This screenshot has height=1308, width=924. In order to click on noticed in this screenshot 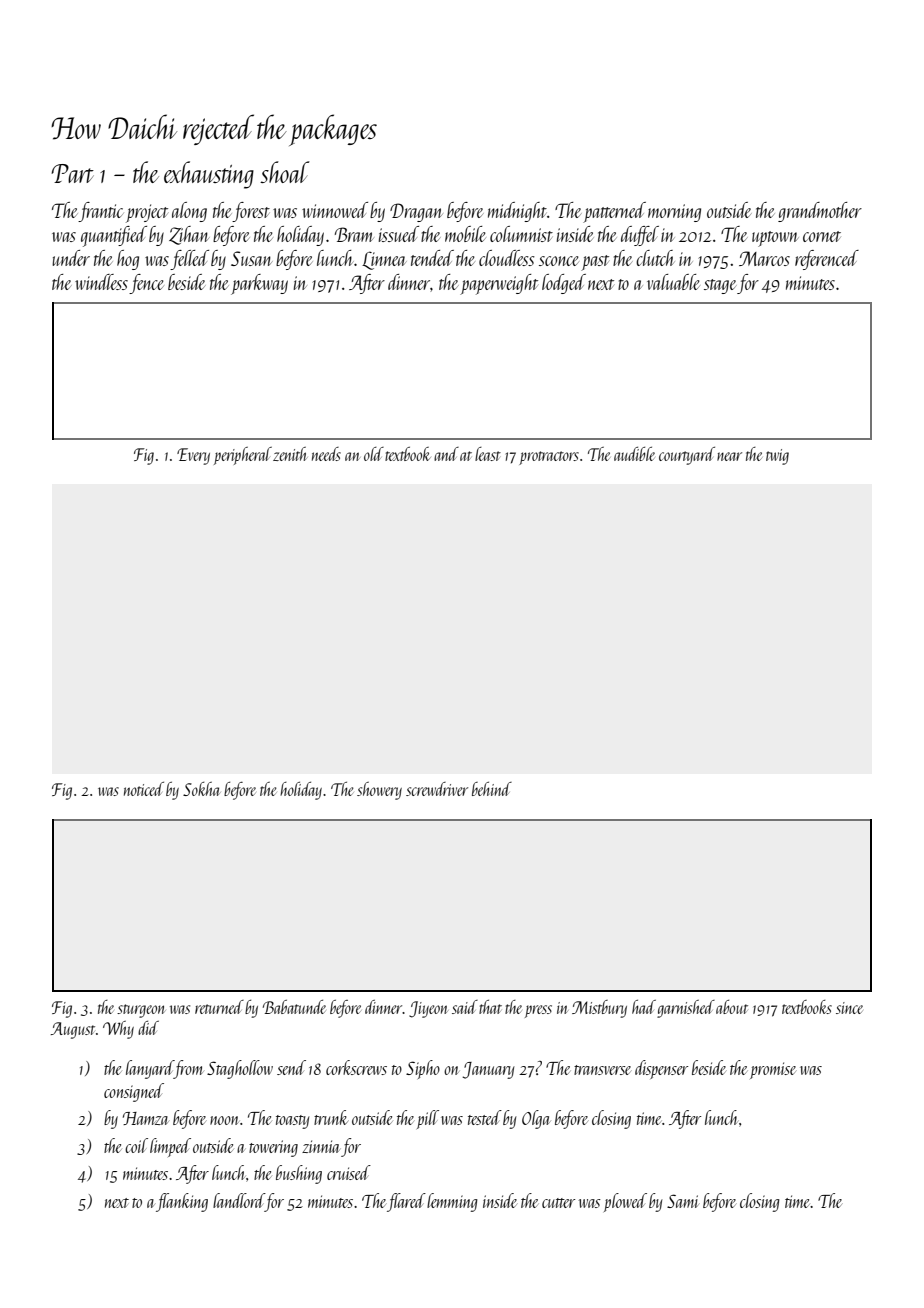, I will do `click(144, 789)`.
